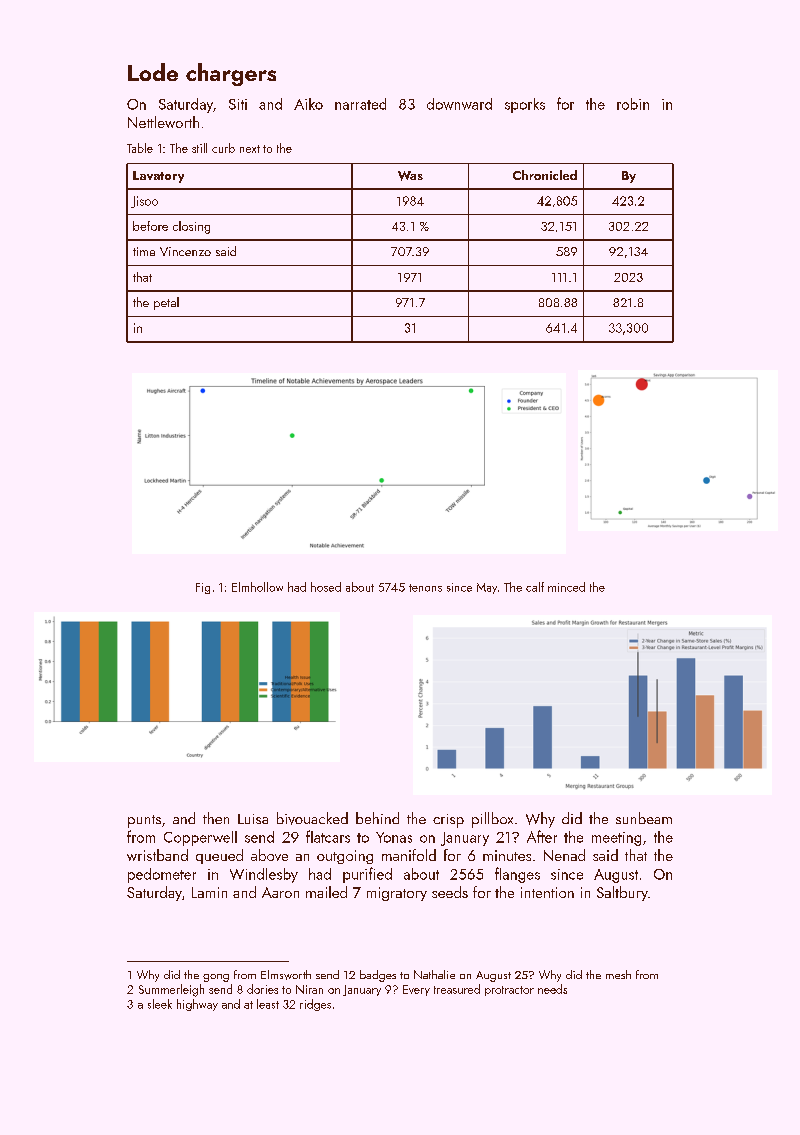 The width and height of the document is (800, 1135). Describe the element at coordinates (545, 175) in the document. I see `Chronicled` at that location.
